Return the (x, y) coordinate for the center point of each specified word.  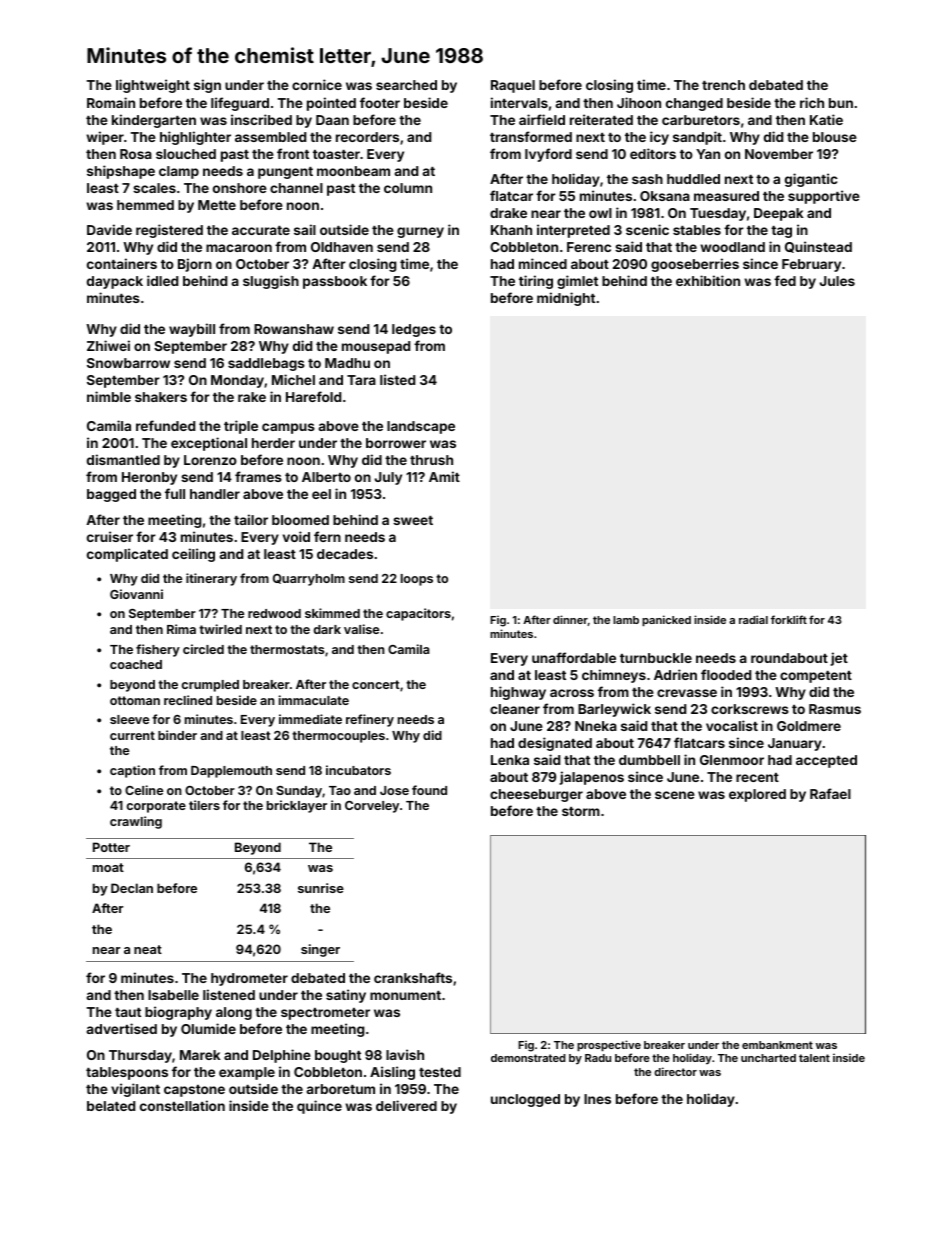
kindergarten (154, 121)
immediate (310, 719)
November (779, 154)
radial (753, 619)
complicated (127, 555)
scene (675, 795)
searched (406, 85)
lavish (405, 1054)
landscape (421, 427)
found (429, 790)
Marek (200, 1055)
